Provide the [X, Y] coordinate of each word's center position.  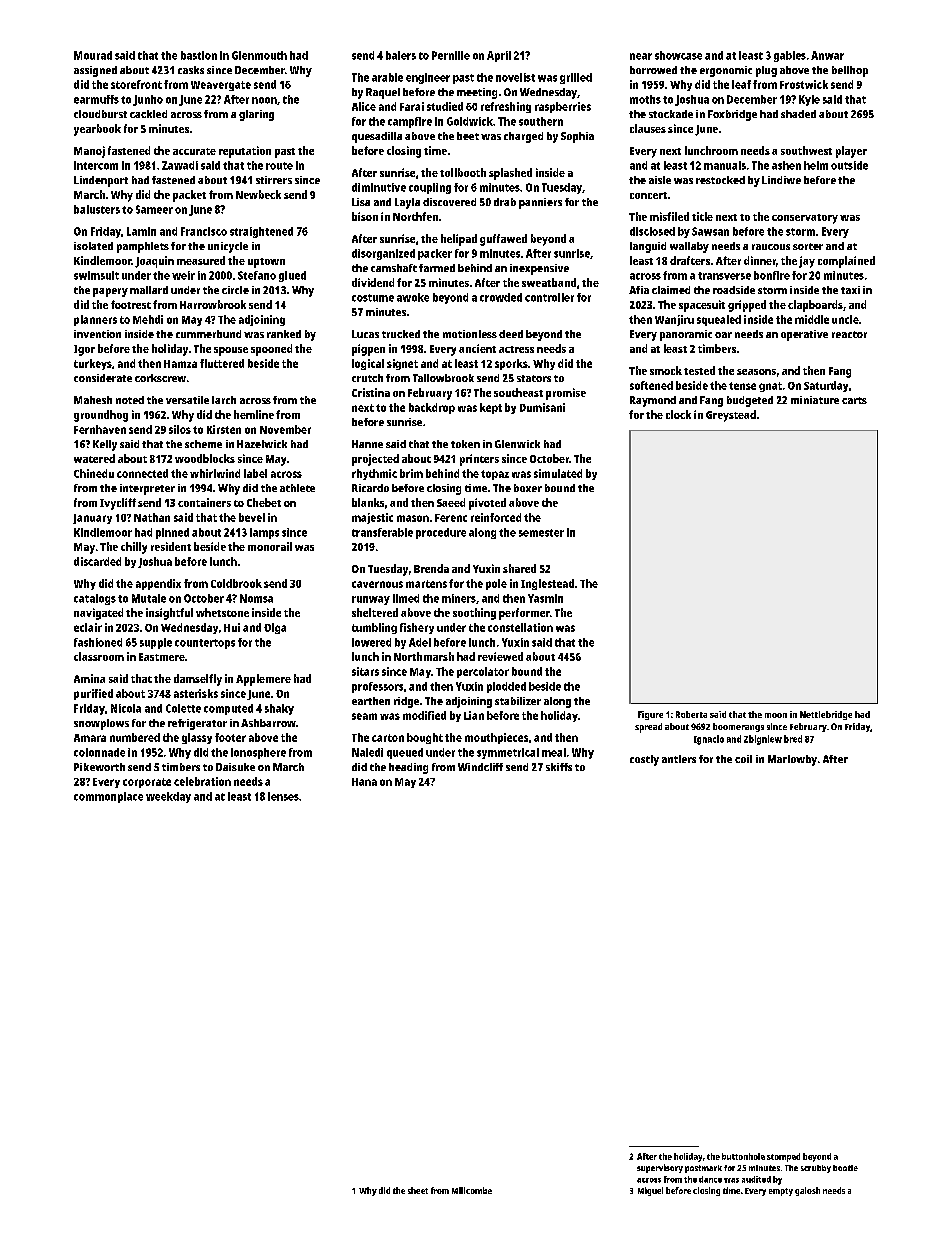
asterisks [196, 693]
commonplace [108, 797]
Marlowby [792, 760]
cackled [148, 114]
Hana [364, 782]
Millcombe [472, 1190]
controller [549, 297]
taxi [850, 290]
